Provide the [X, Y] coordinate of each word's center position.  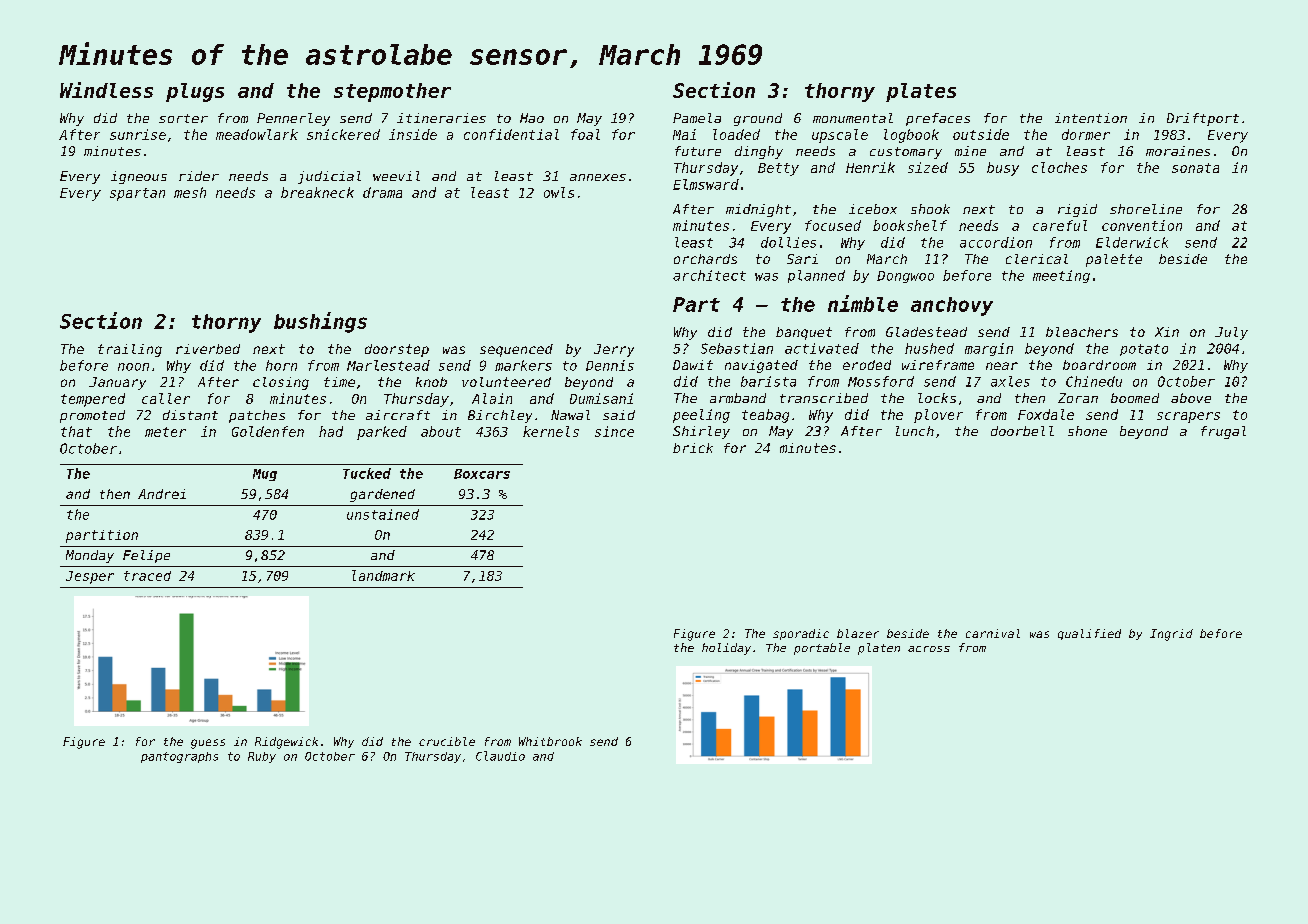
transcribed [824, 398]
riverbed [208, 349]
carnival [993, 633]
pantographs [179, 757]
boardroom [1099, 365]
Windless [106, 90]
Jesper [90, 577]
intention [1091, 118]
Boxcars [482, 474]
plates [921, 92]
